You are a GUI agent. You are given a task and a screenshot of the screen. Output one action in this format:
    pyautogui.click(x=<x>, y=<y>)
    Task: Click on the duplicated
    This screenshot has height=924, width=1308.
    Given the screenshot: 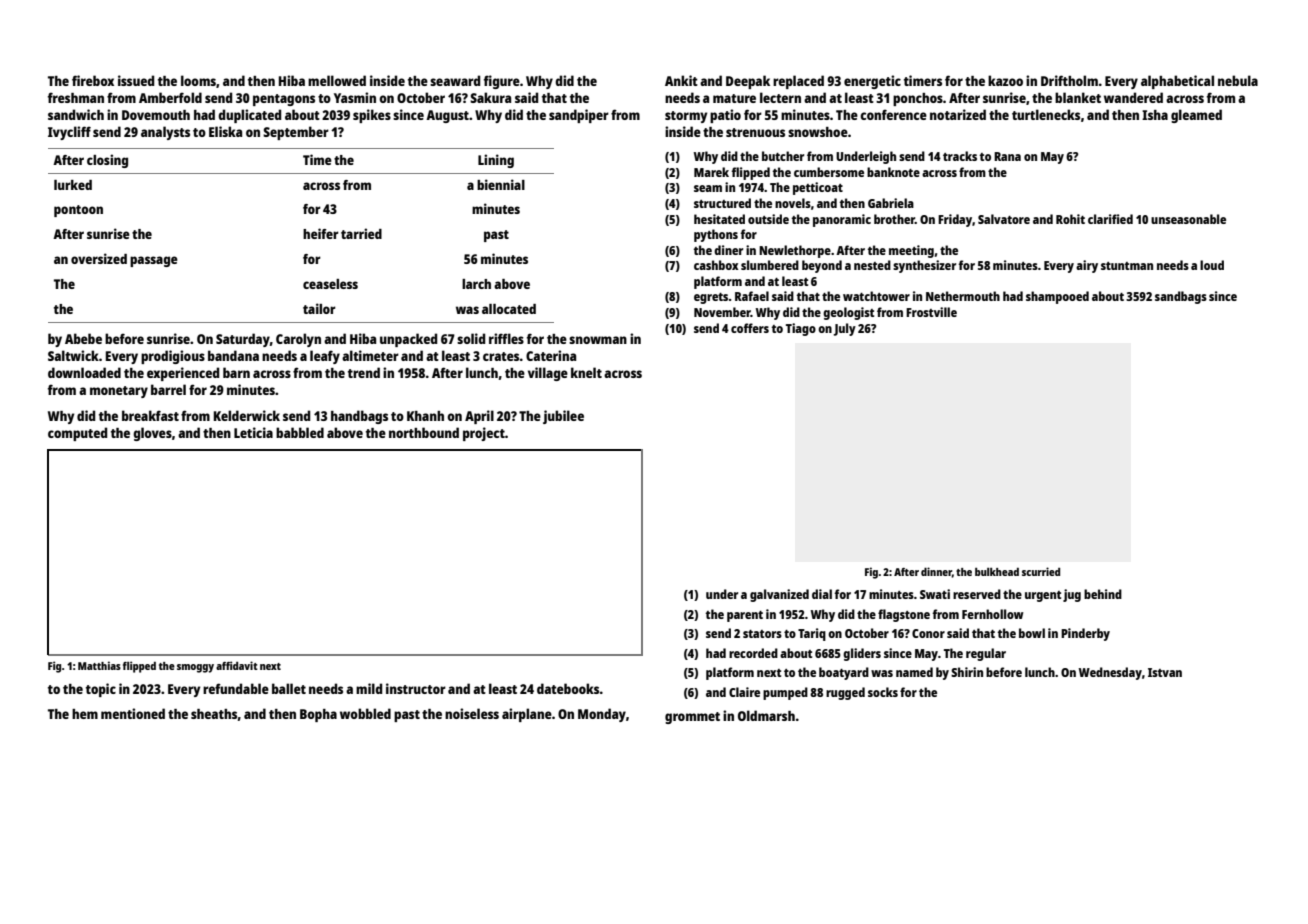 What is the action you would take?
    pyautogui.click(x=249, y=116)
